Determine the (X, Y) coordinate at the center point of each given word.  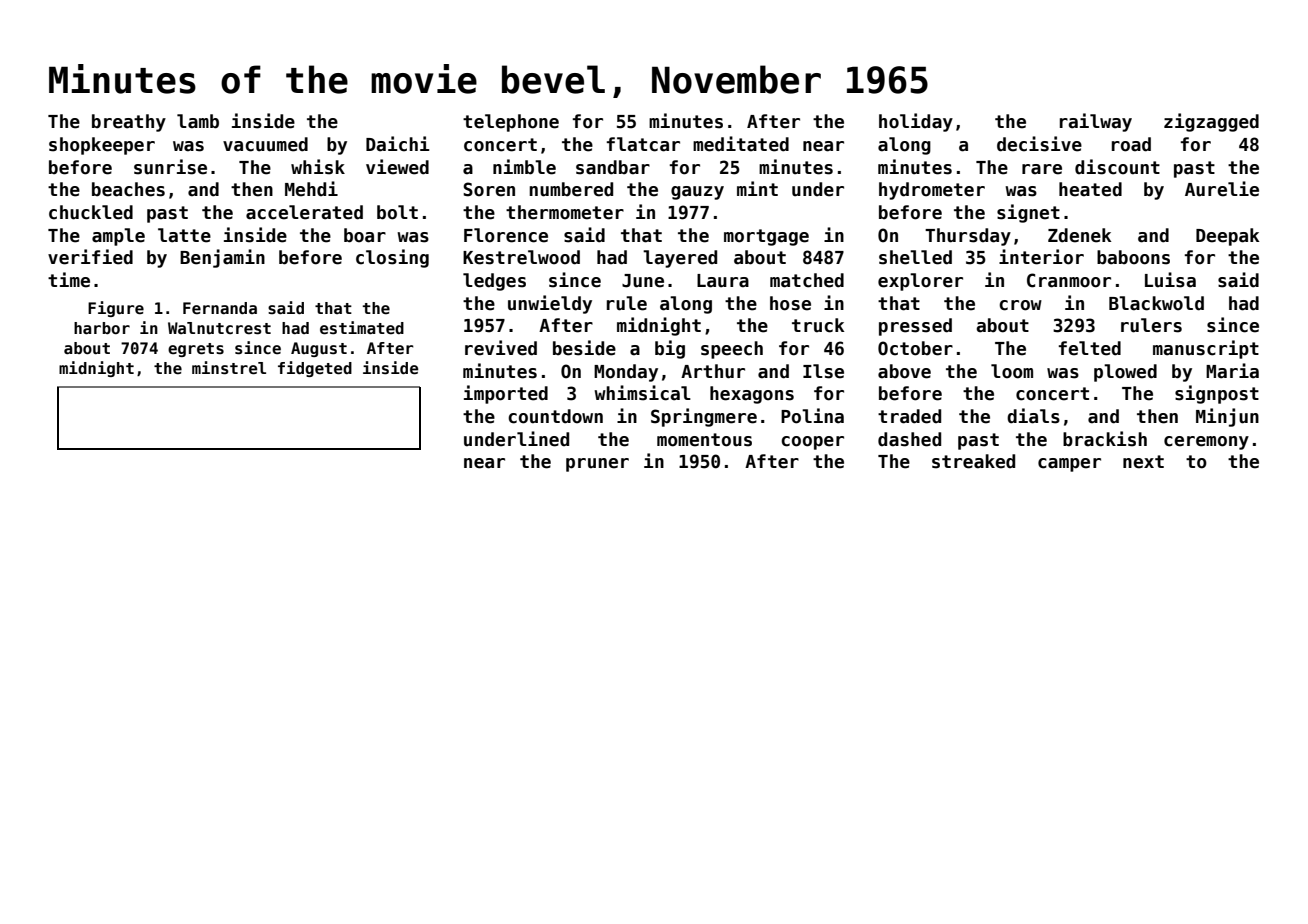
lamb (198, 121)
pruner (597, 465)
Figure (116, 309)
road (1131, 144)
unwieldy (550, 304)
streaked (973, 461)
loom (1012, 371)
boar (365, 235)
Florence (506, 235)
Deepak (1228, 237)
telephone (511, 123)
